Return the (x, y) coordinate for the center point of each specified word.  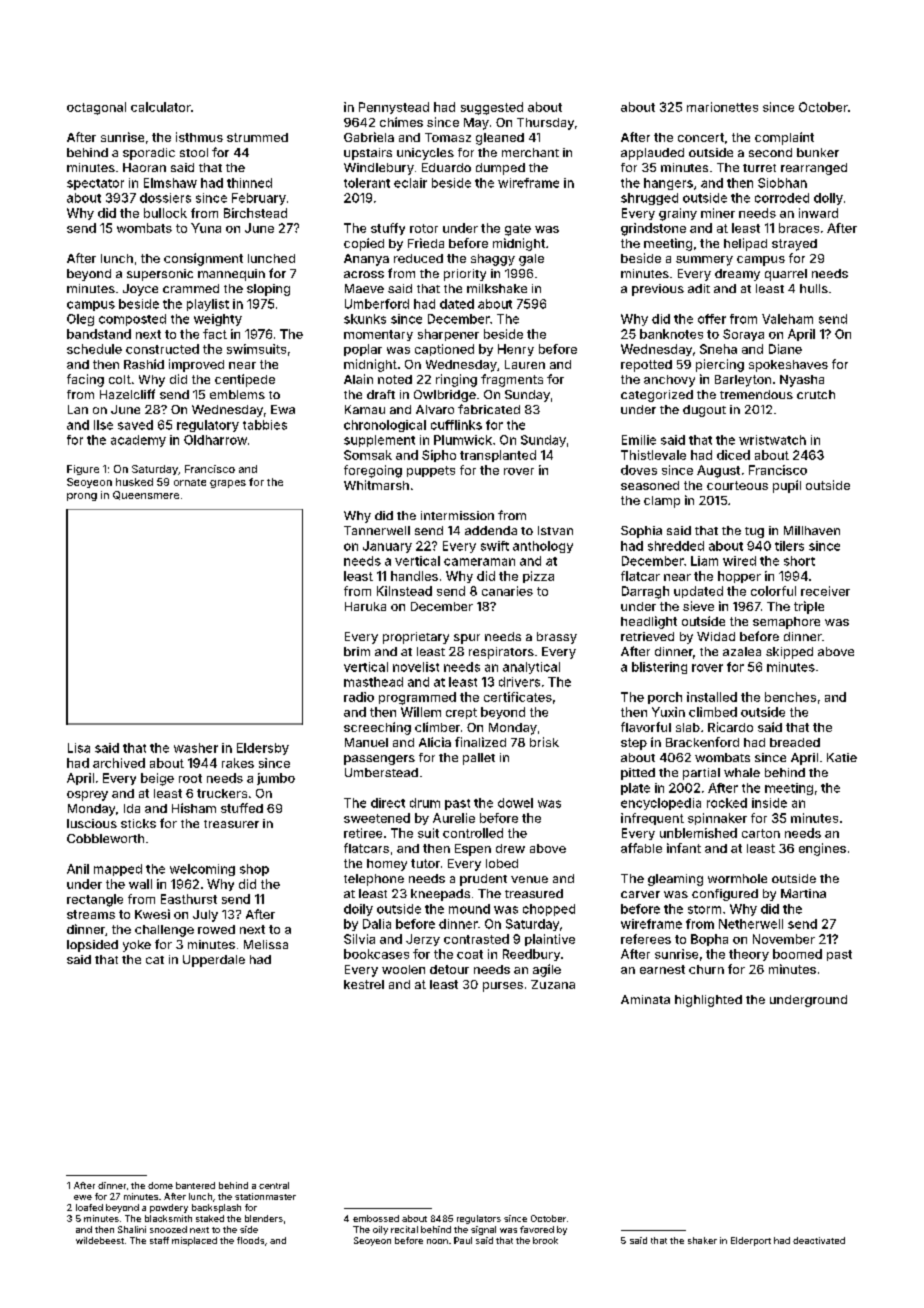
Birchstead (255, 213)
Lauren (525, 364)
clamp (662, 502)
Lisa (79, 748)
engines (822, 849)
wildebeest (100, 1240)
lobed (502, 863)
